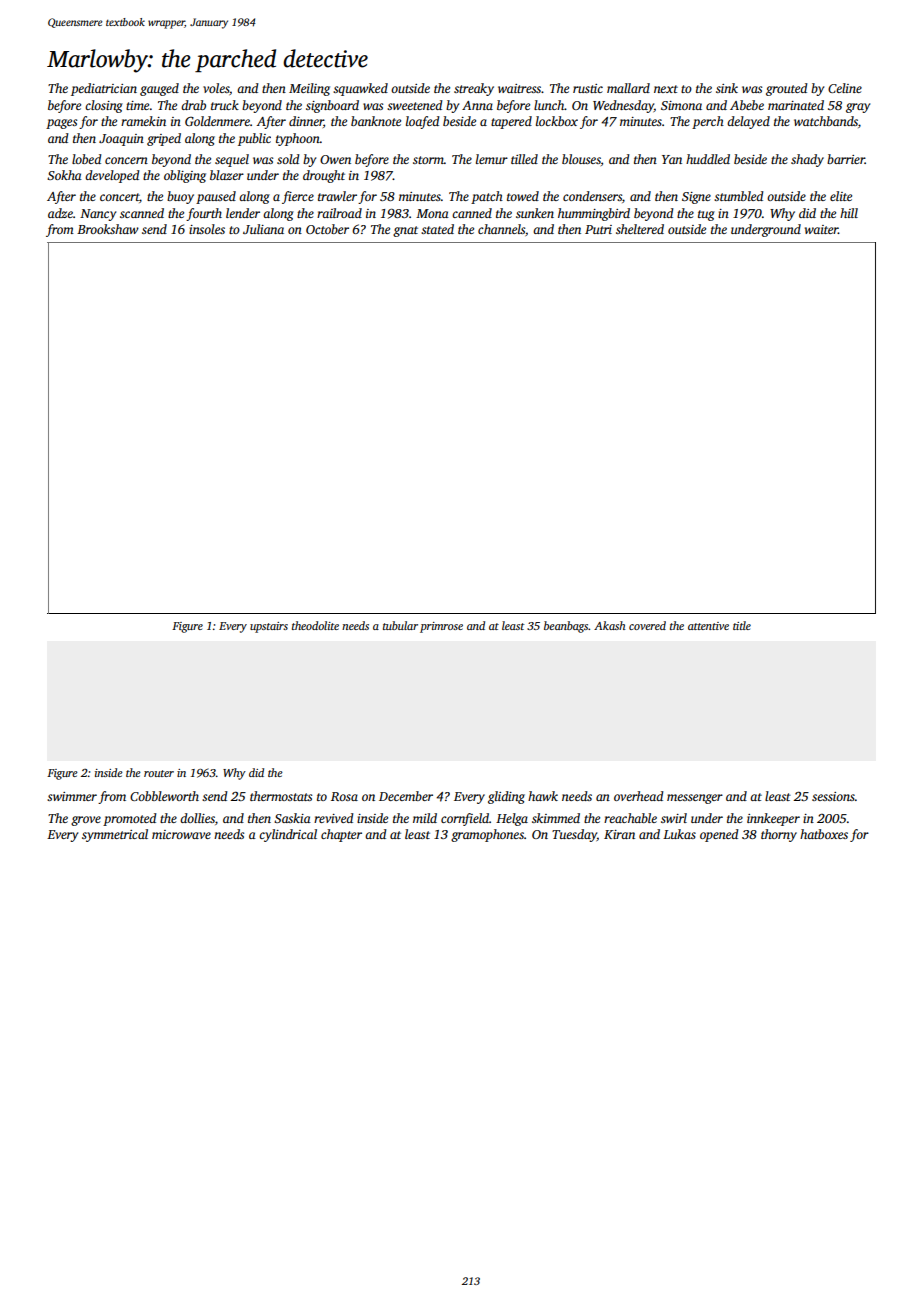 The image size is (924, 1308). Describe the element at coordinates (400, 625) in the image. I see `tubular` at that location.
